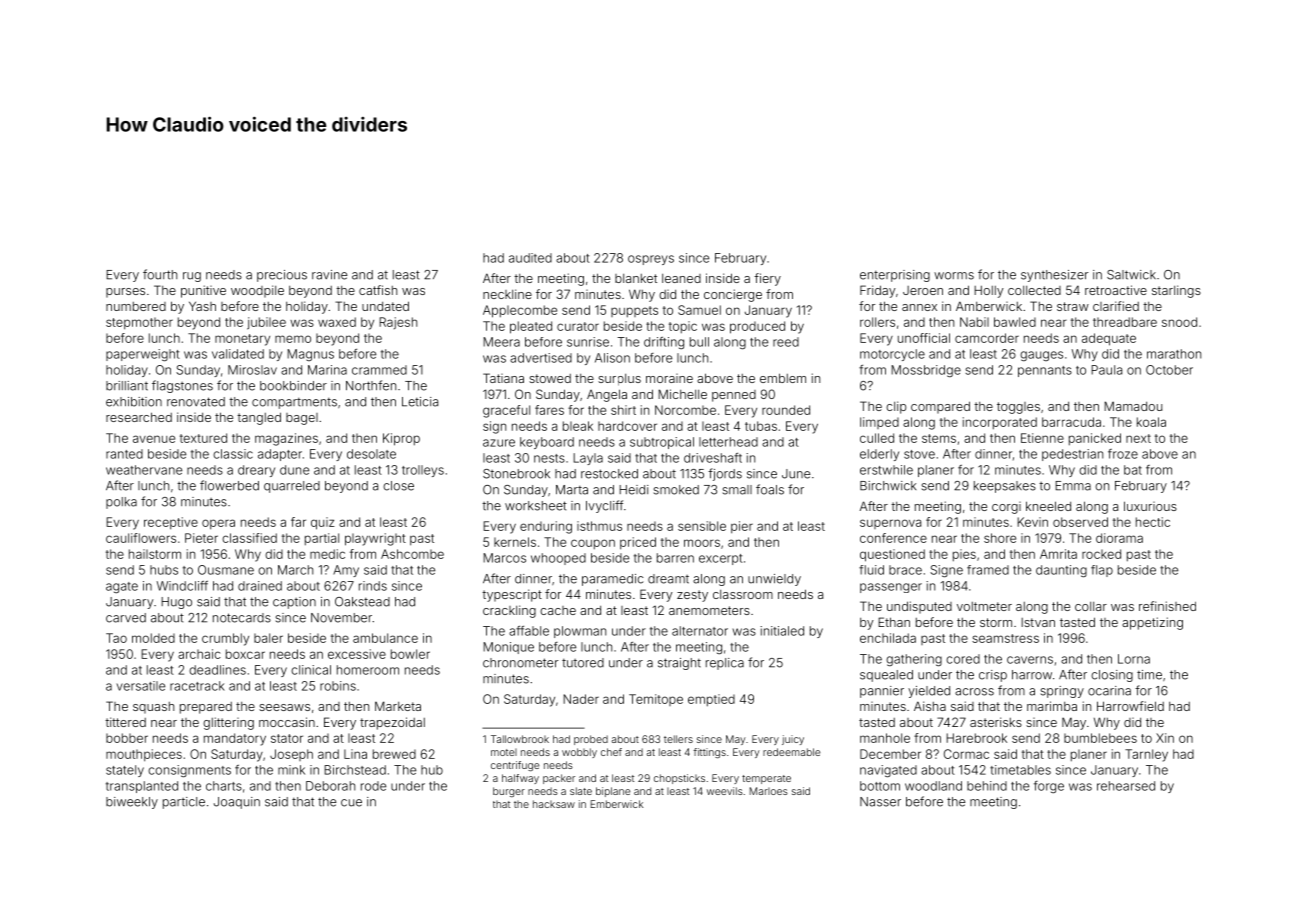  I want to click on precious, so click(282, 276).
